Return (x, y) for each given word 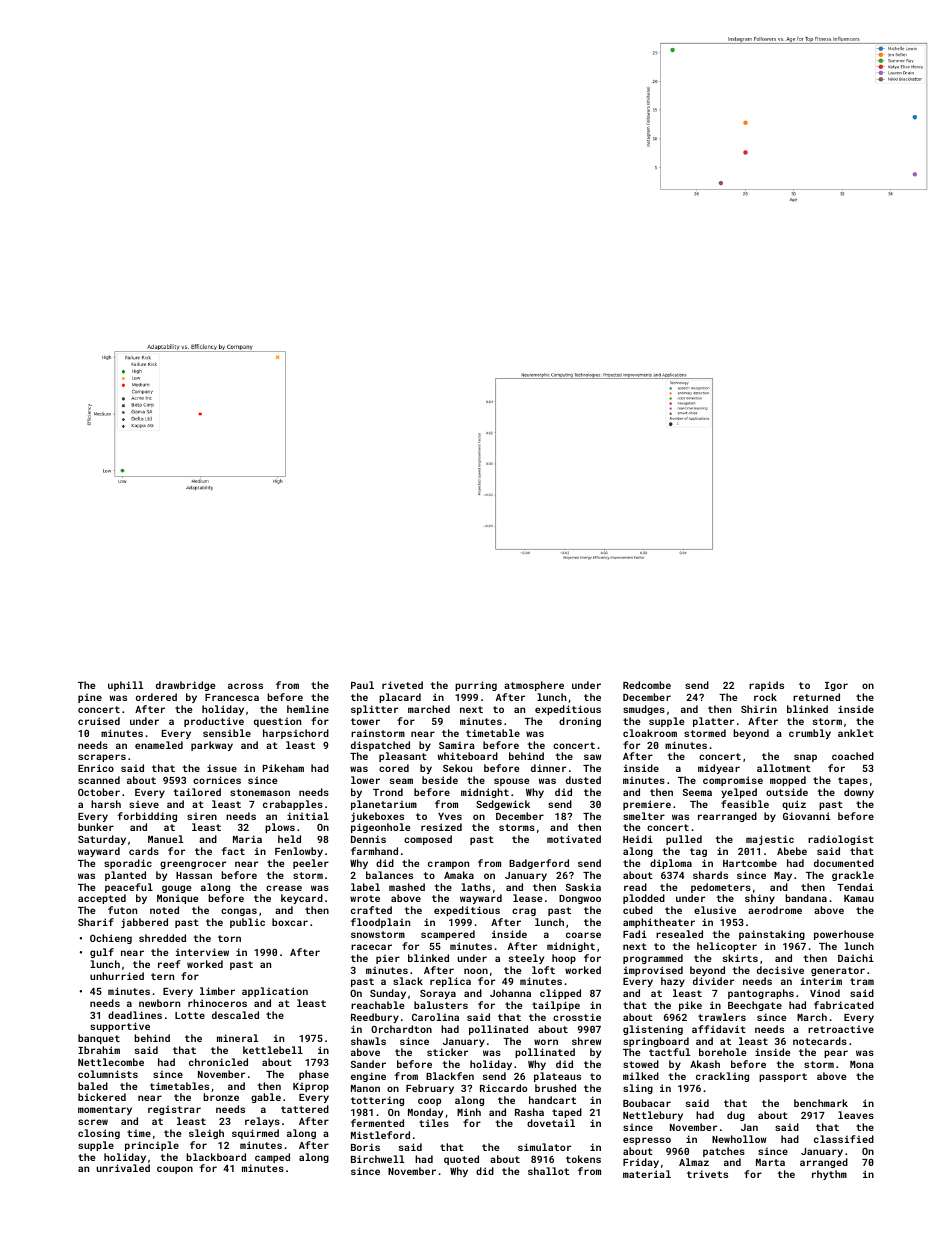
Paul (362, 685)
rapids (766, 686)
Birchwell (377, 1159)
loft (543, 970)
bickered (102, 1097)
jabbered (144, 923)
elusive (715, 910)
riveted (402, 685)
